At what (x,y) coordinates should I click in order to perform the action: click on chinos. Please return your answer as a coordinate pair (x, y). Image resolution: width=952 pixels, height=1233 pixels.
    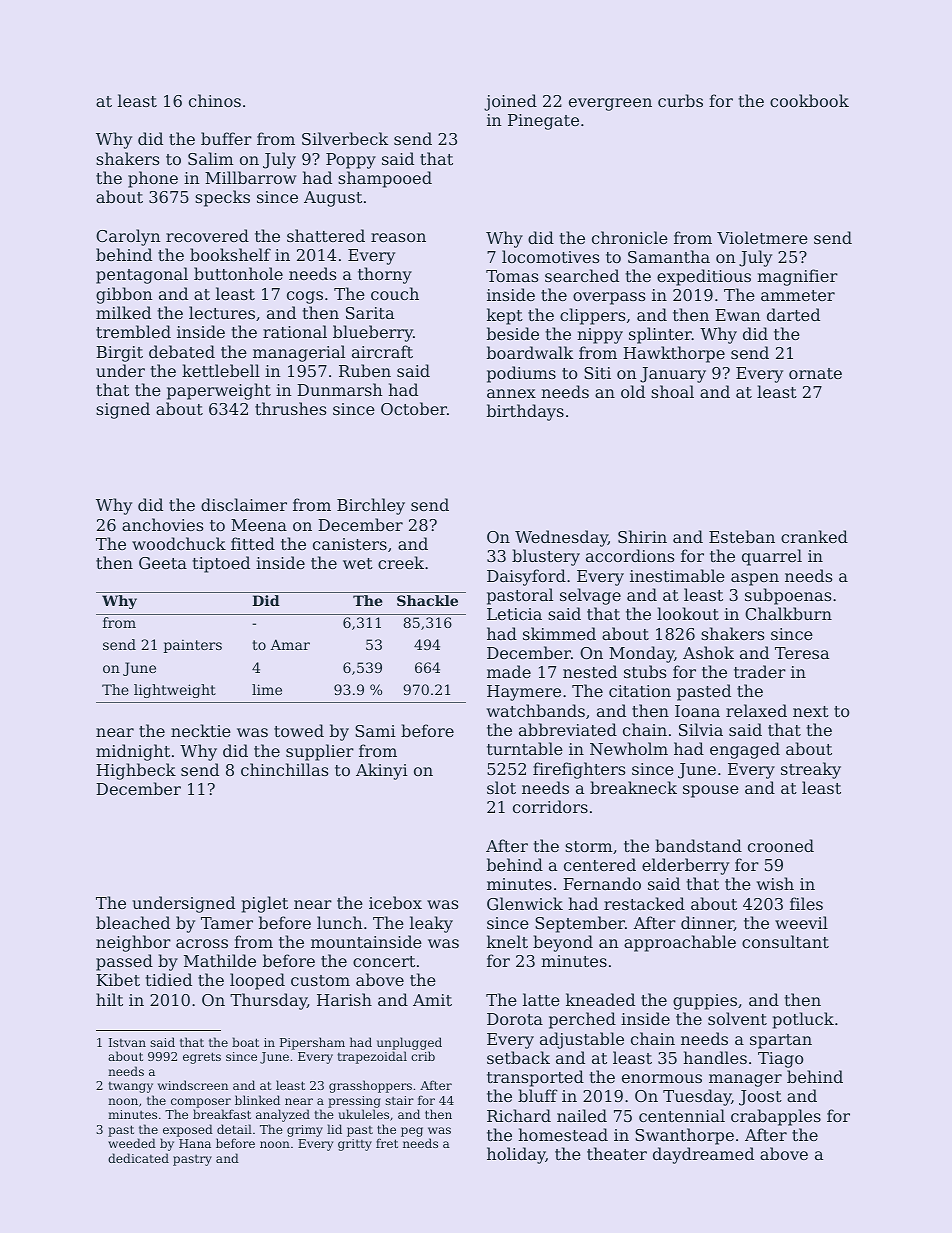
    Looking at the image, I should click on (215, 100).
